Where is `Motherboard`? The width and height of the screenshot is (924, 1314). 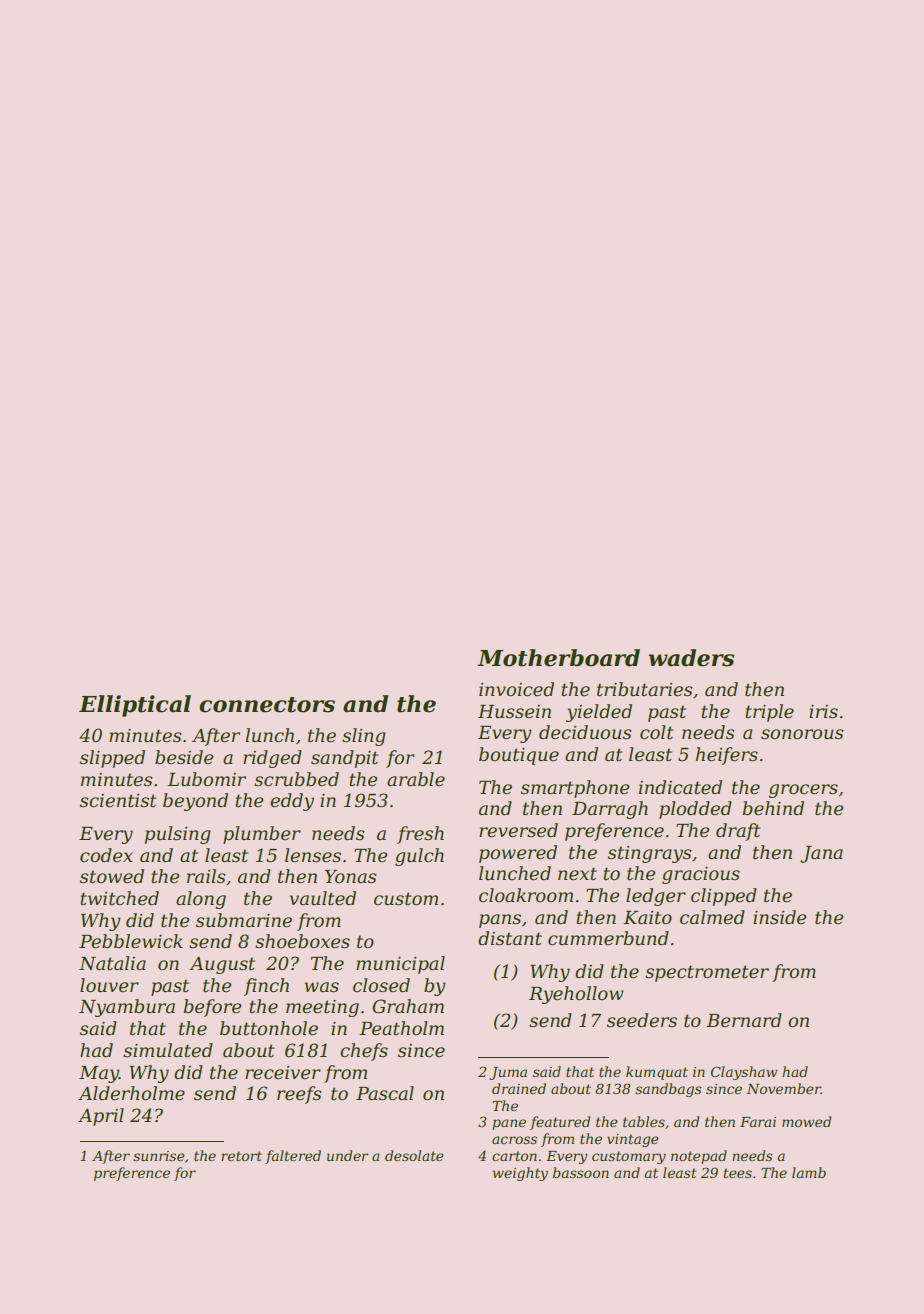 Motherboard is located at coordinates (558, 658).
